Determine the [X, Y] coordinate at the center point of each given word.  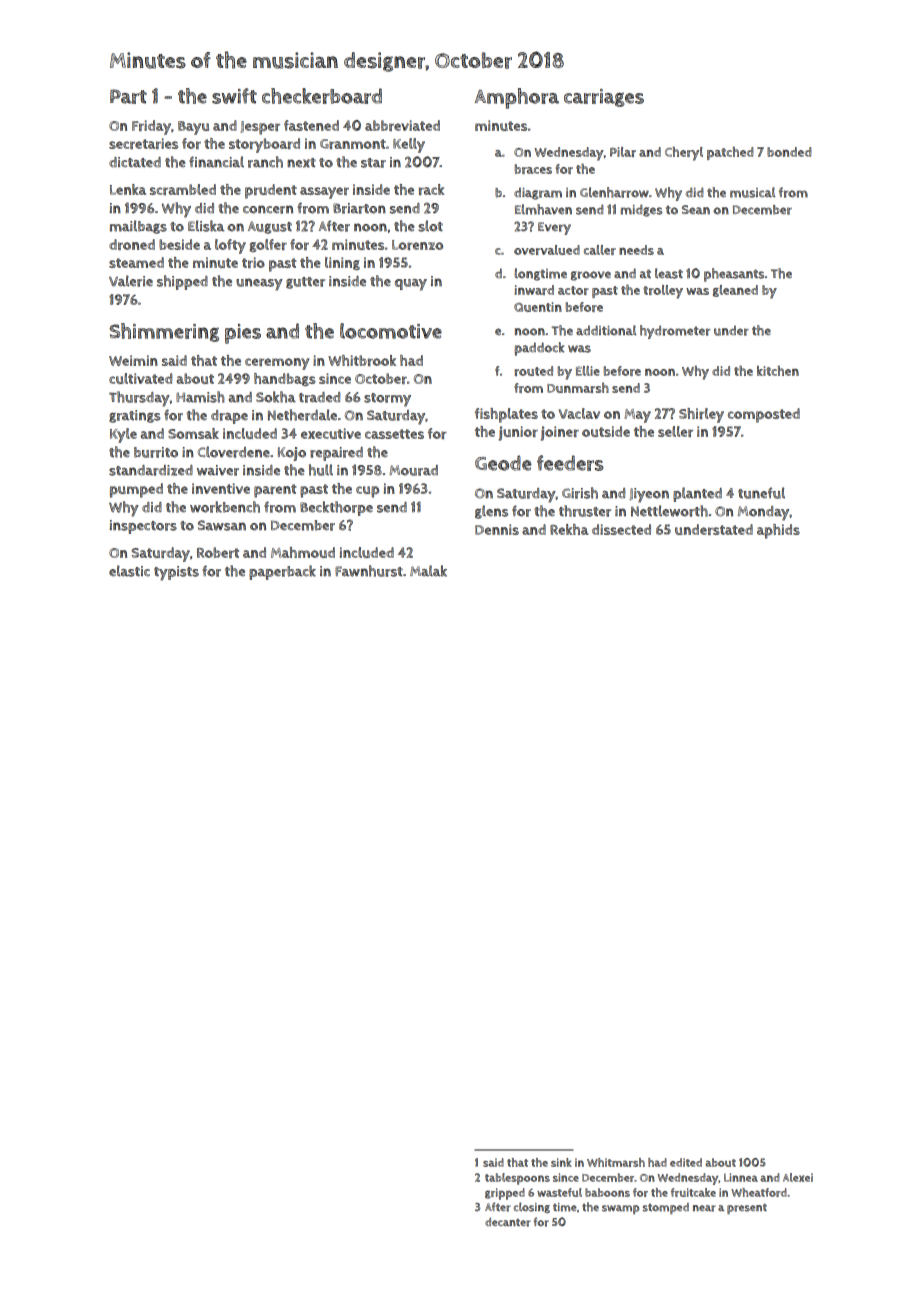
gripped [505, 1194]
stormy [387, 400]
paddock [539, 349]
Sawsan [222, 525]
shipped [182, 282]
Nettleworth [669, 511]
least [669, 273]
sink [561, 1162]
